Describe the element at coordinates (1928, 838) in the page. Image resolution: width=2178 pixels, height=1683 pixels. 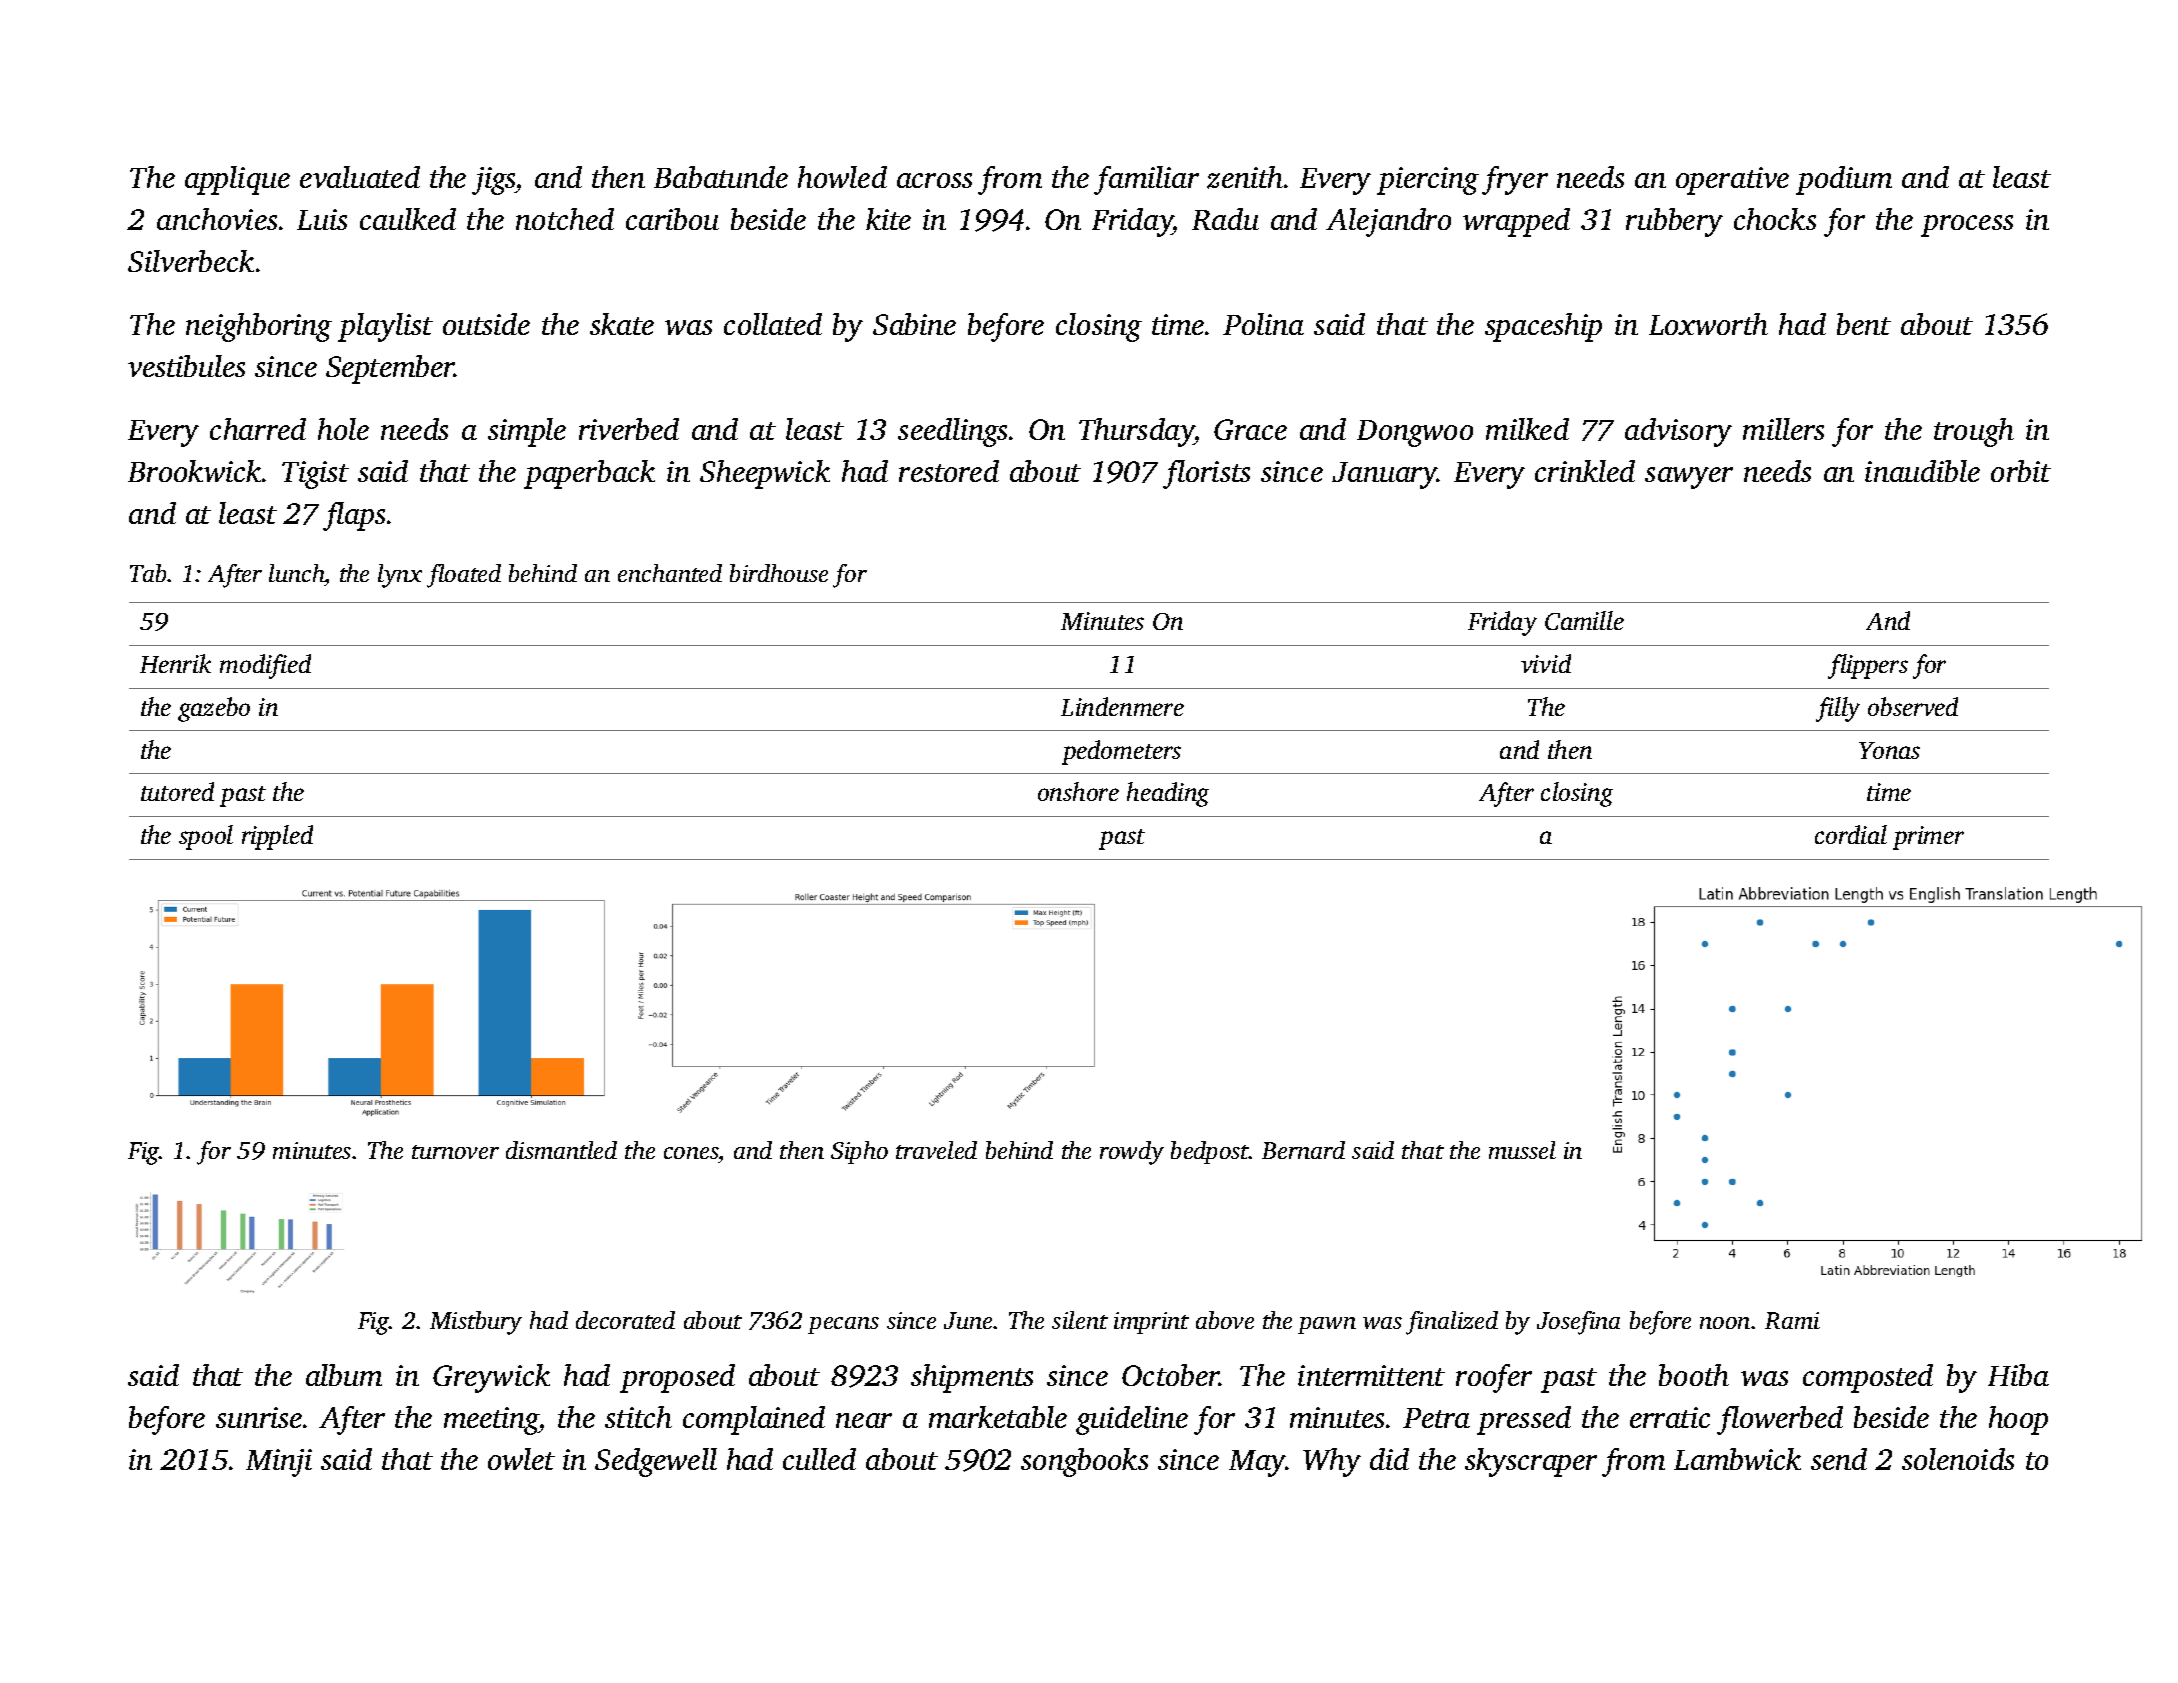
I see `primer` at that location.
